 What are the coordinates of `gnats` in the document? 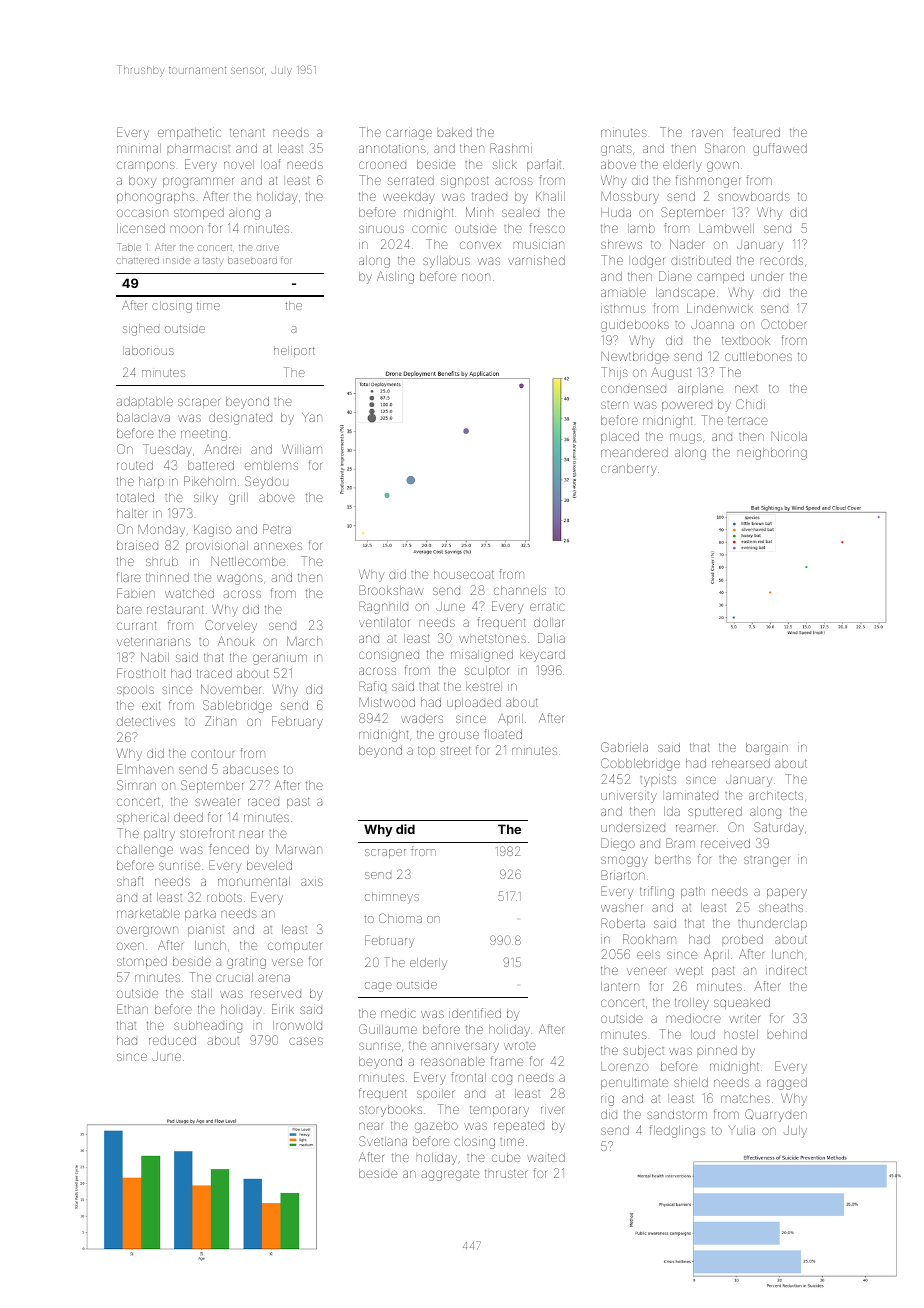 It's located at (616, 150).
